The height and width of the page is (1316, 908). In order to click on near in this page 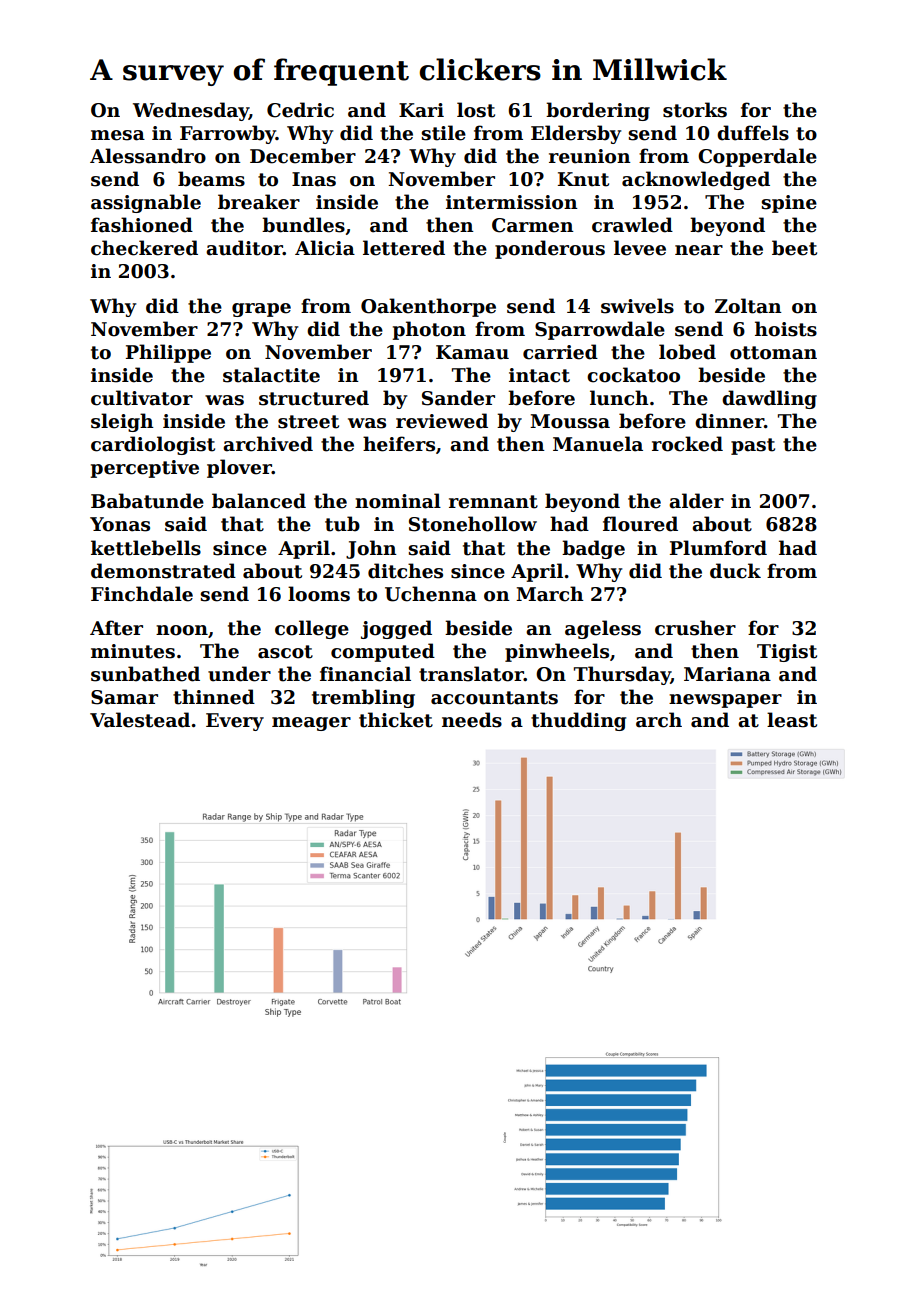, I will do `click(699, 250)`.
